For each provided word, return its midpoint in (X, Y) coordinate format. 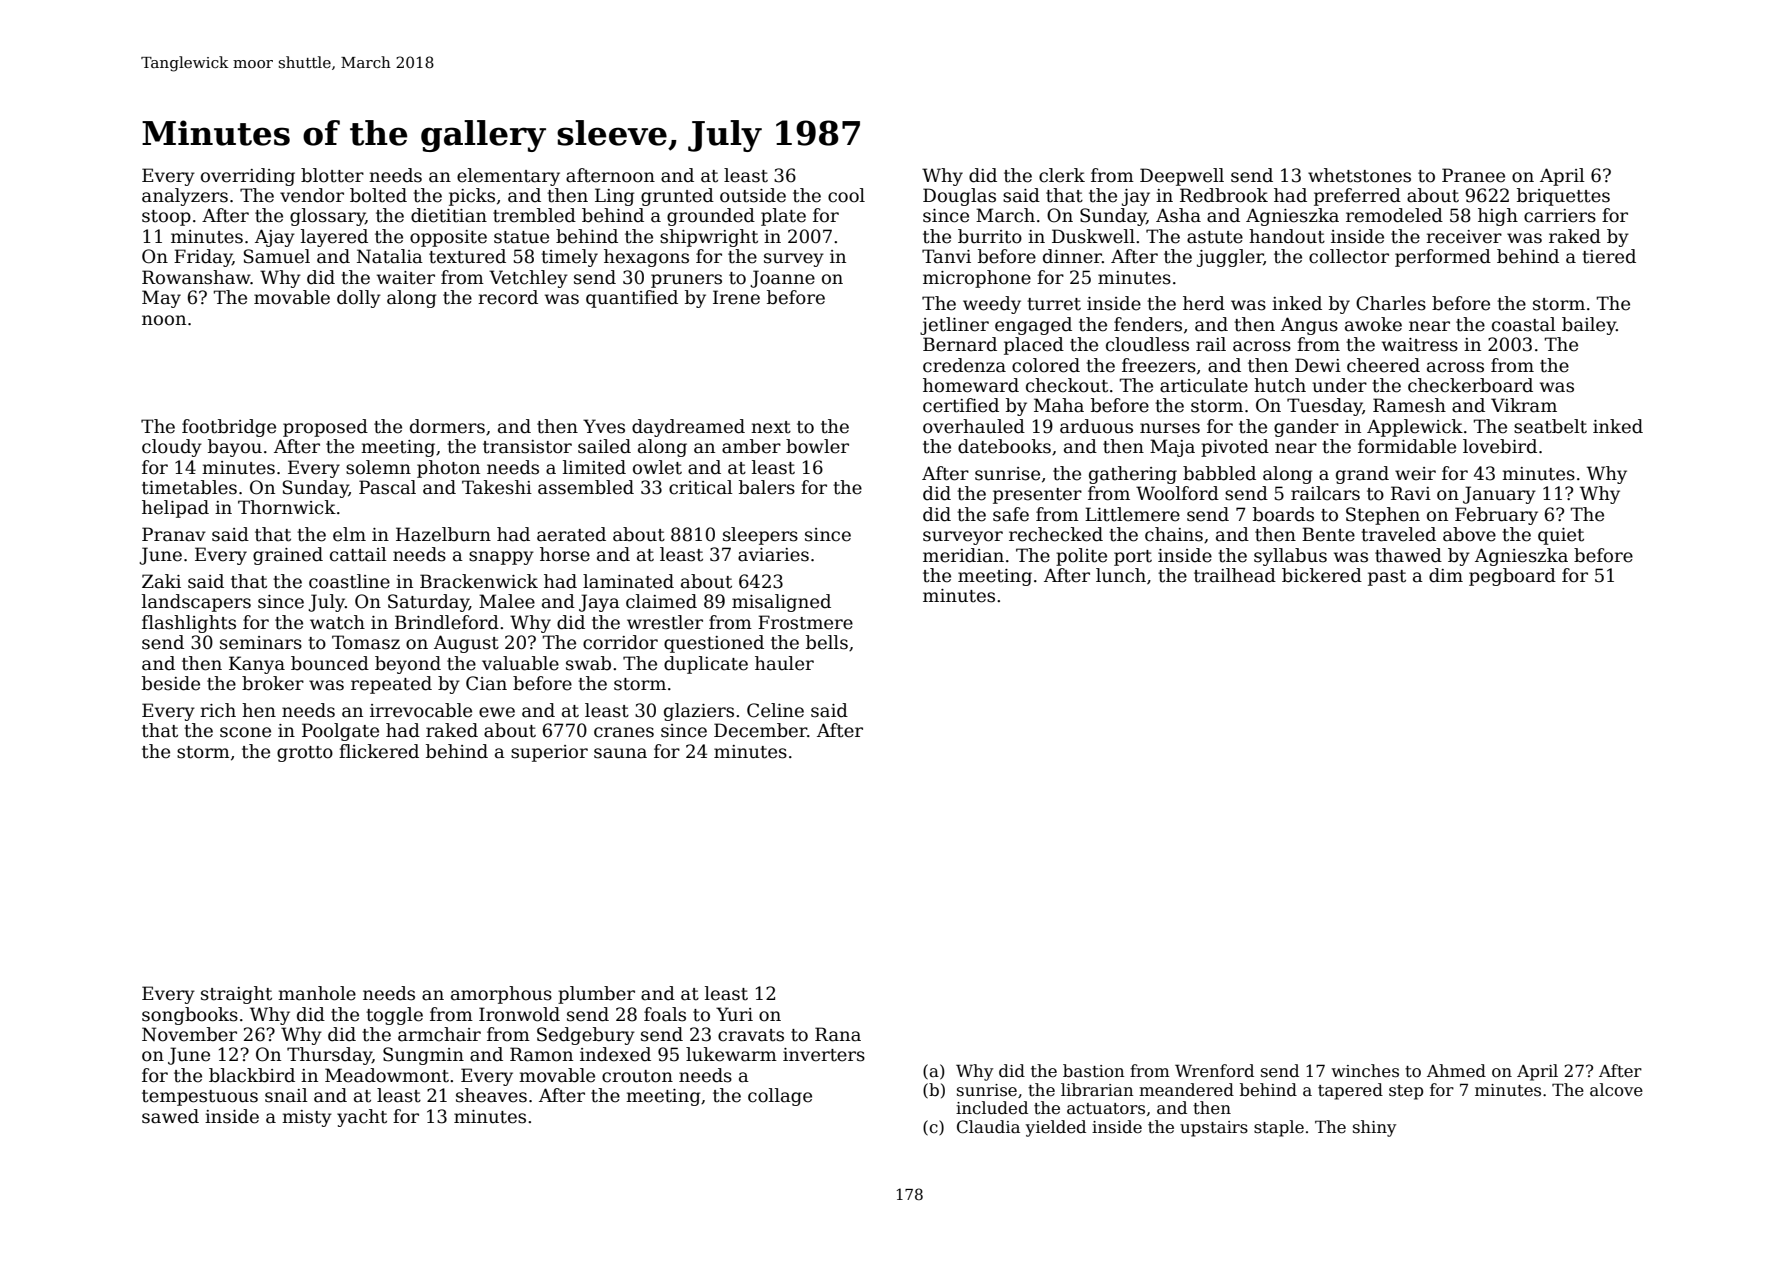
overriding (248, 177)
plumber (596, 995)
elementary (508, 177)
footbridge (229, 428)
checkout (1067, 385)
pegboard (1512, 577)
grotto (305, 754)
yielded (1055, 1128)
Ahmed (1456, 1071)
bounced (330, 663)
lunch (1121, 575)
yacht (362, 1118)
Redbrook (1224, 195)
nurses (1170, 428)
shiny (1374, 1128)
